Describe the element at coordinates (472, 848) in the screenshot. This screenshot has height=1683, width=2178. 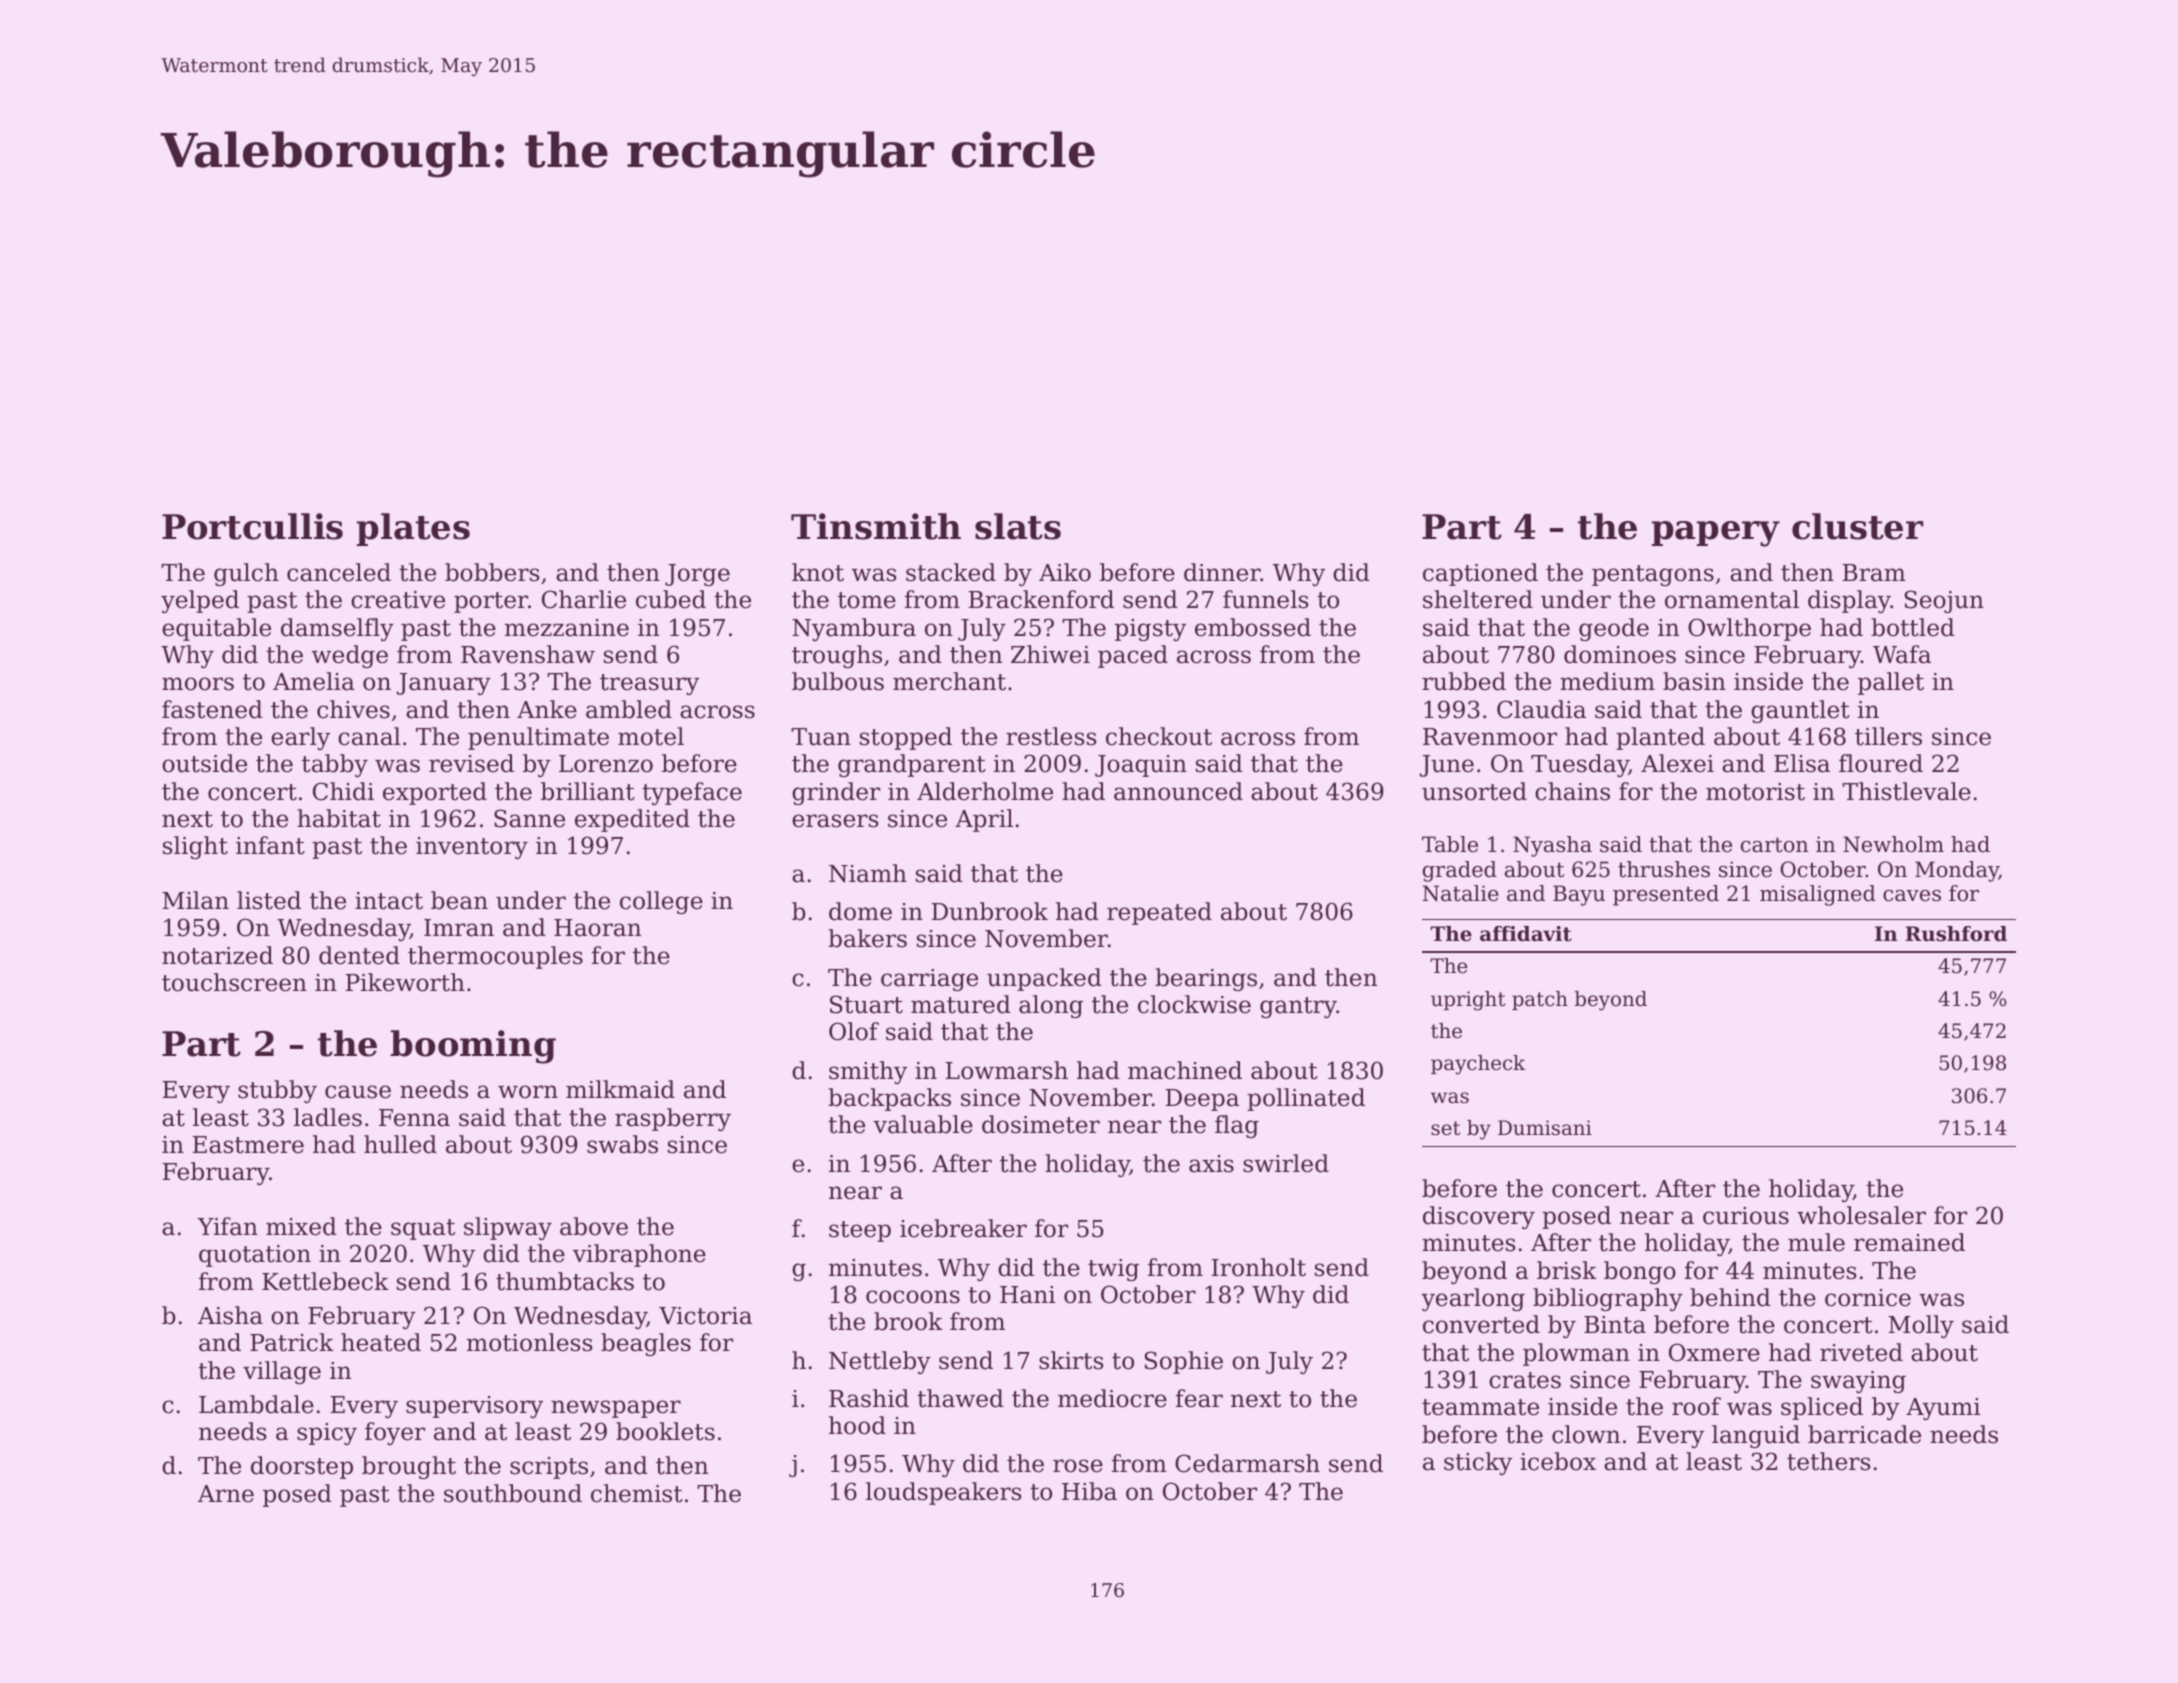
I see `inventory` at that location.
